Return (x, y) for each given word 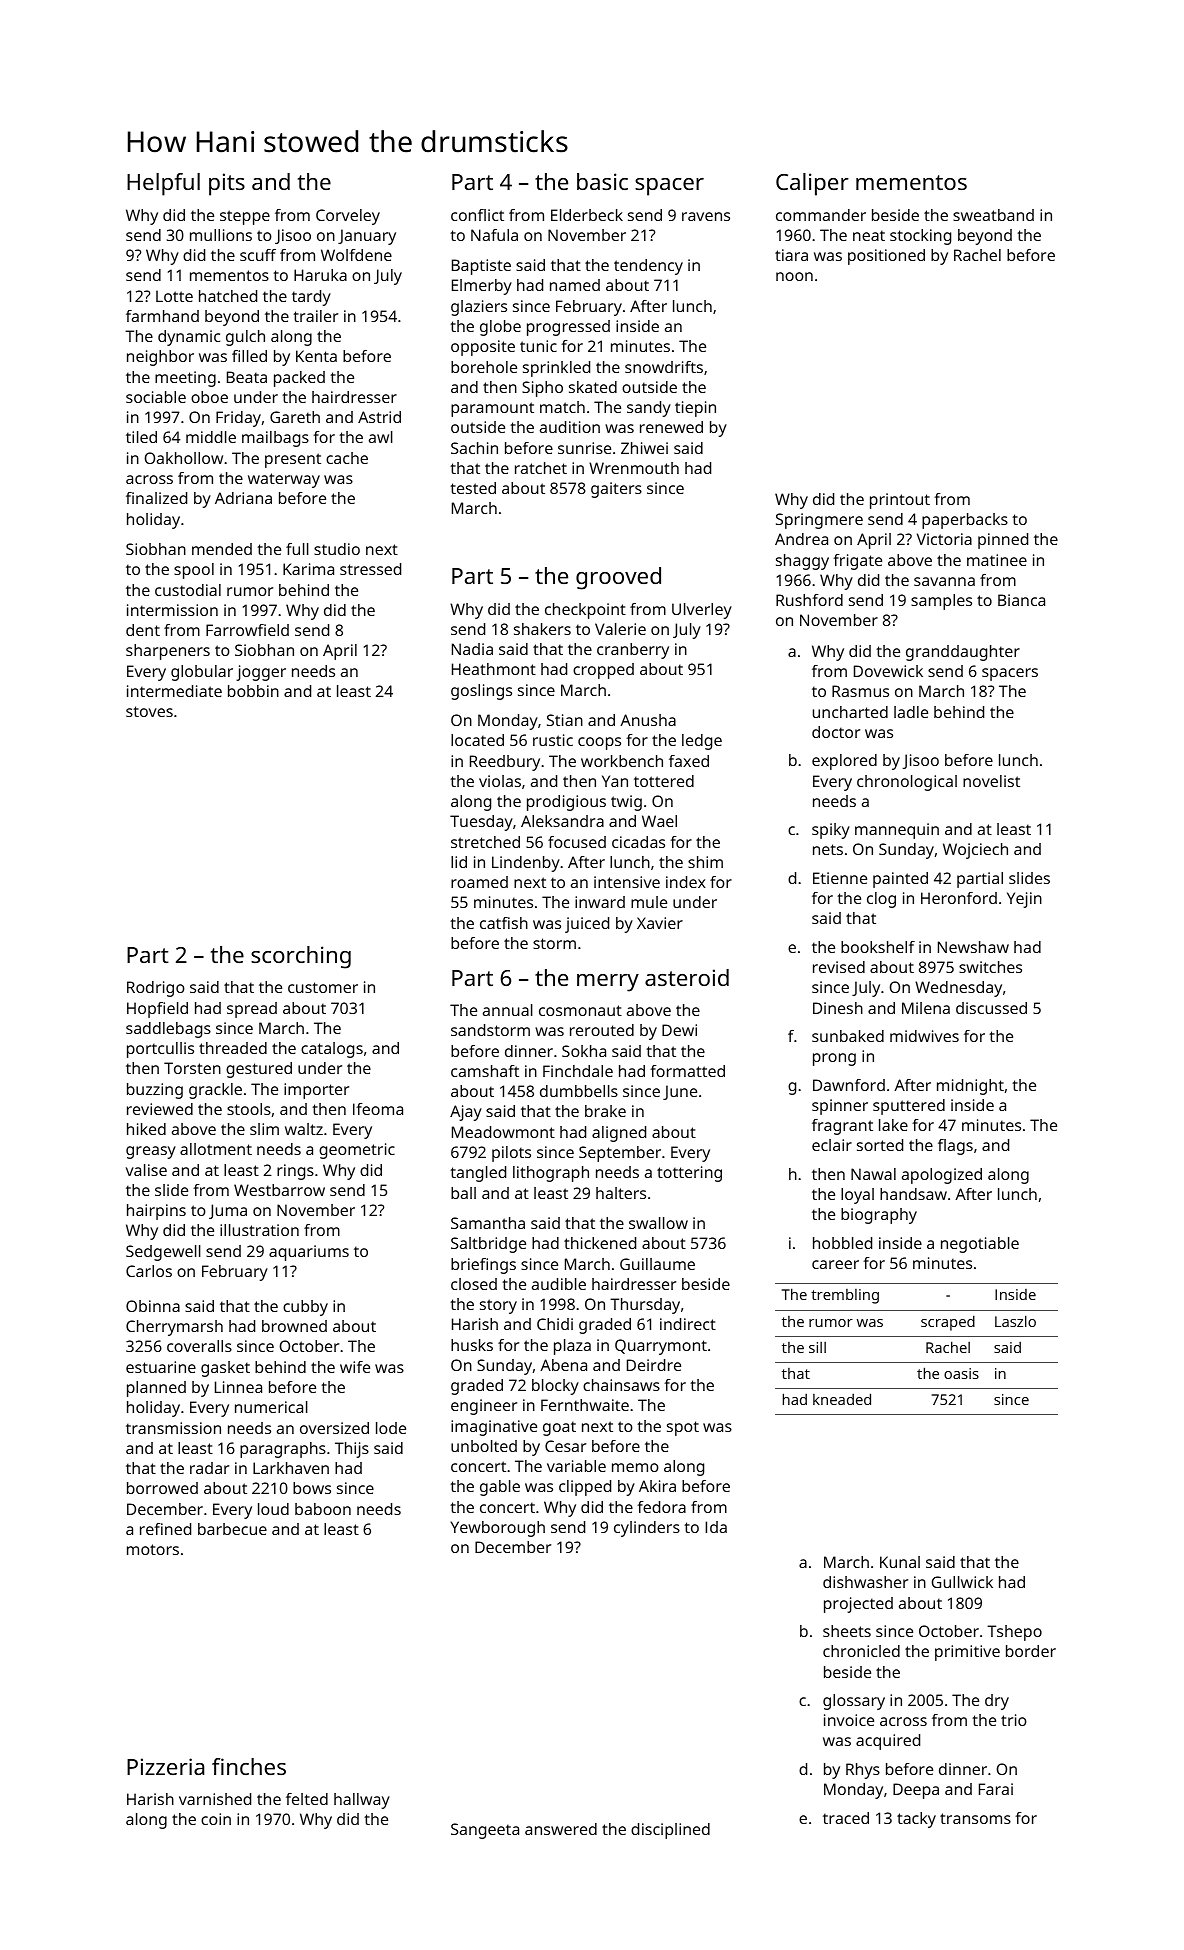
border (1031, 1651)
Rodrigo (156, 989)
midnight (970, 1087)
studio (337, 549)
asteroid (687, 977)
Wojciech (975, 851)
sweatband (993, 215)
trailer (315, 316)
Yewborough (497, 1529)
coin (216, 1819)
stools (249, 1109)
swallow (658, 1223)
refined (165, 1529)
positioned (886, 257)
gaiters (616, 490)
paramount (492, 409)
